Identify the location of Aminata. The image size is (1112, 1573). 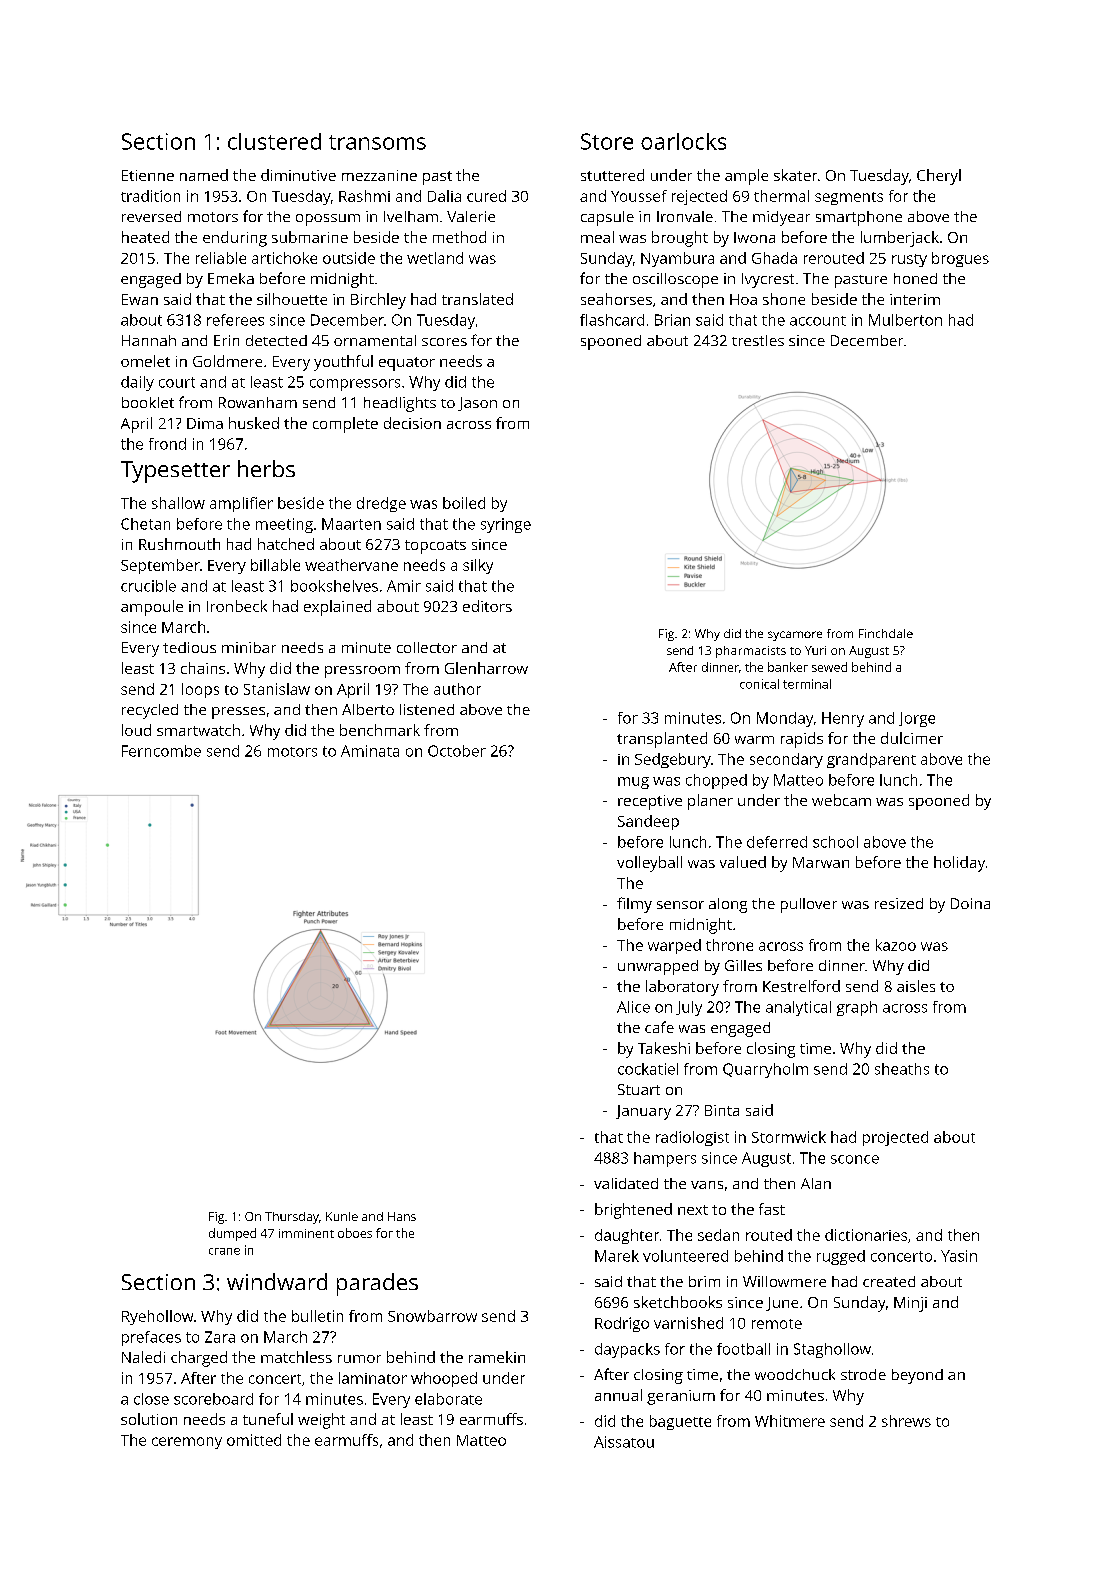
(370, 751).
